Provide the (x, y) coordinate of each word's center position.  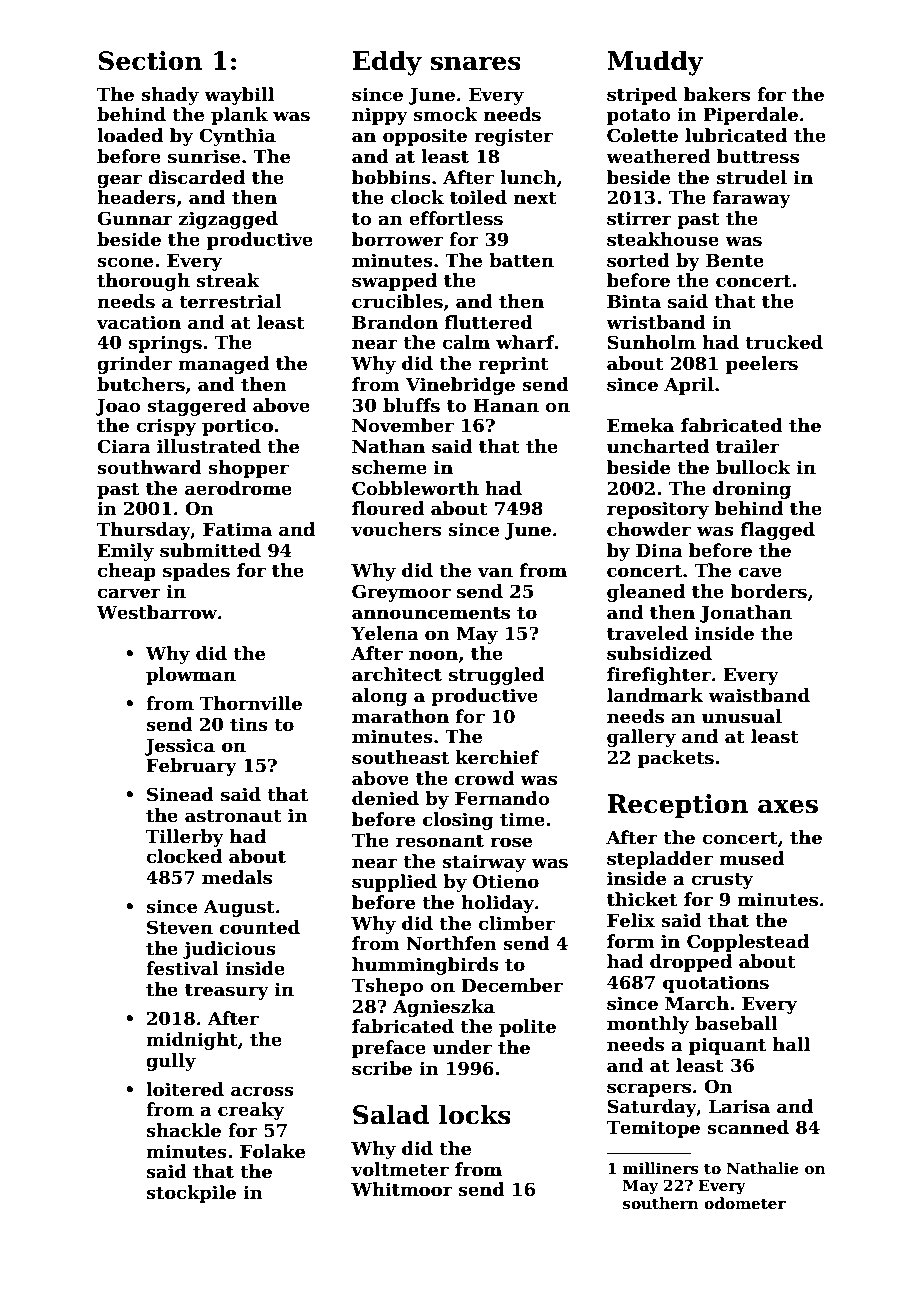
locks (475, 1114)
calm (466, 342)
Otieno (506, 881)
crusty (722, 881)
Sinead (180, 794)
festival (182, 968)
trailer (748, 446)
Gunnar (135, 218)
